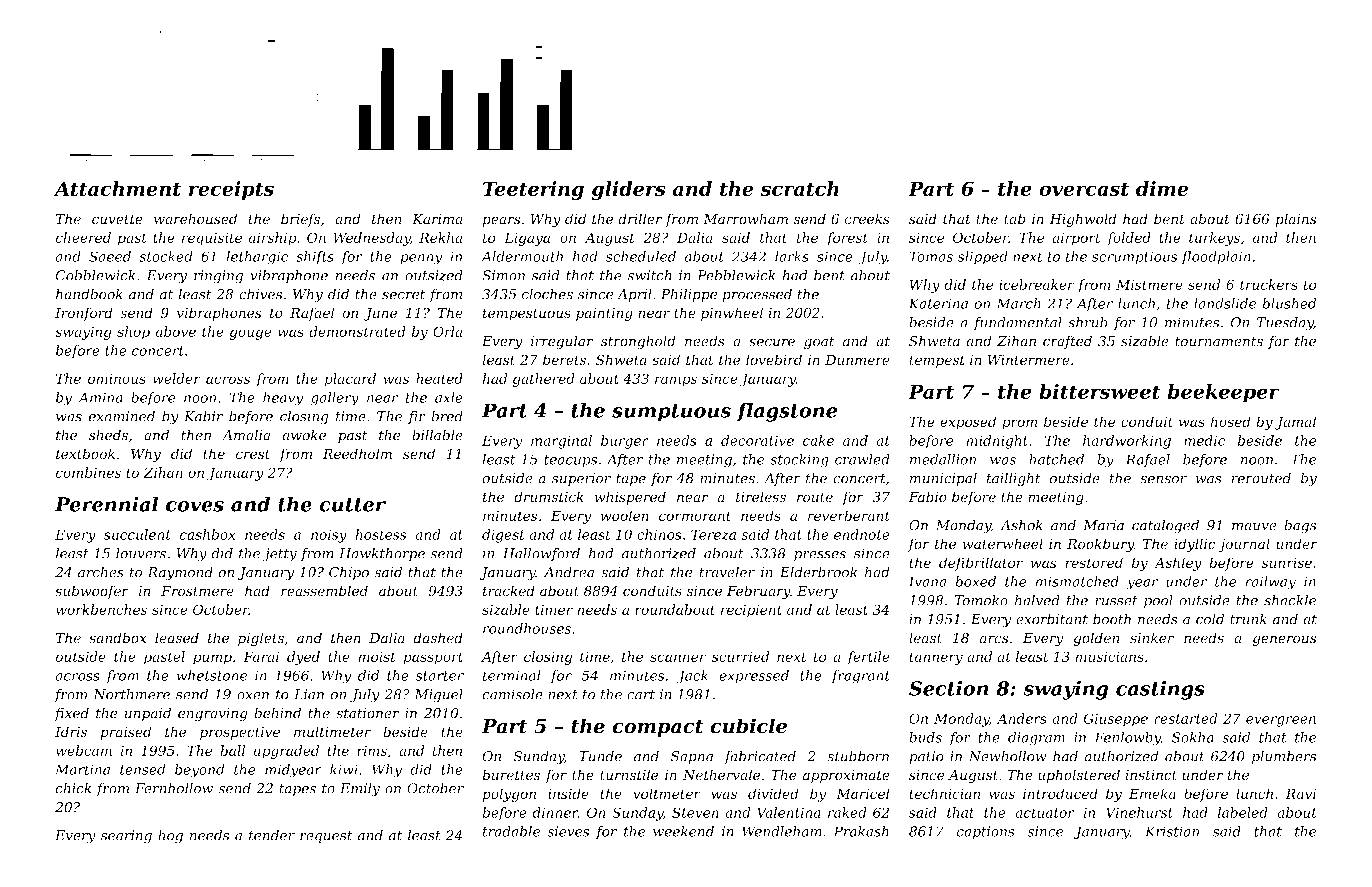 The image size is (1372, 887). What do you see at coordinates (938, 303) in the image?
I see `Katerina` at bounding box center [938, 303].
